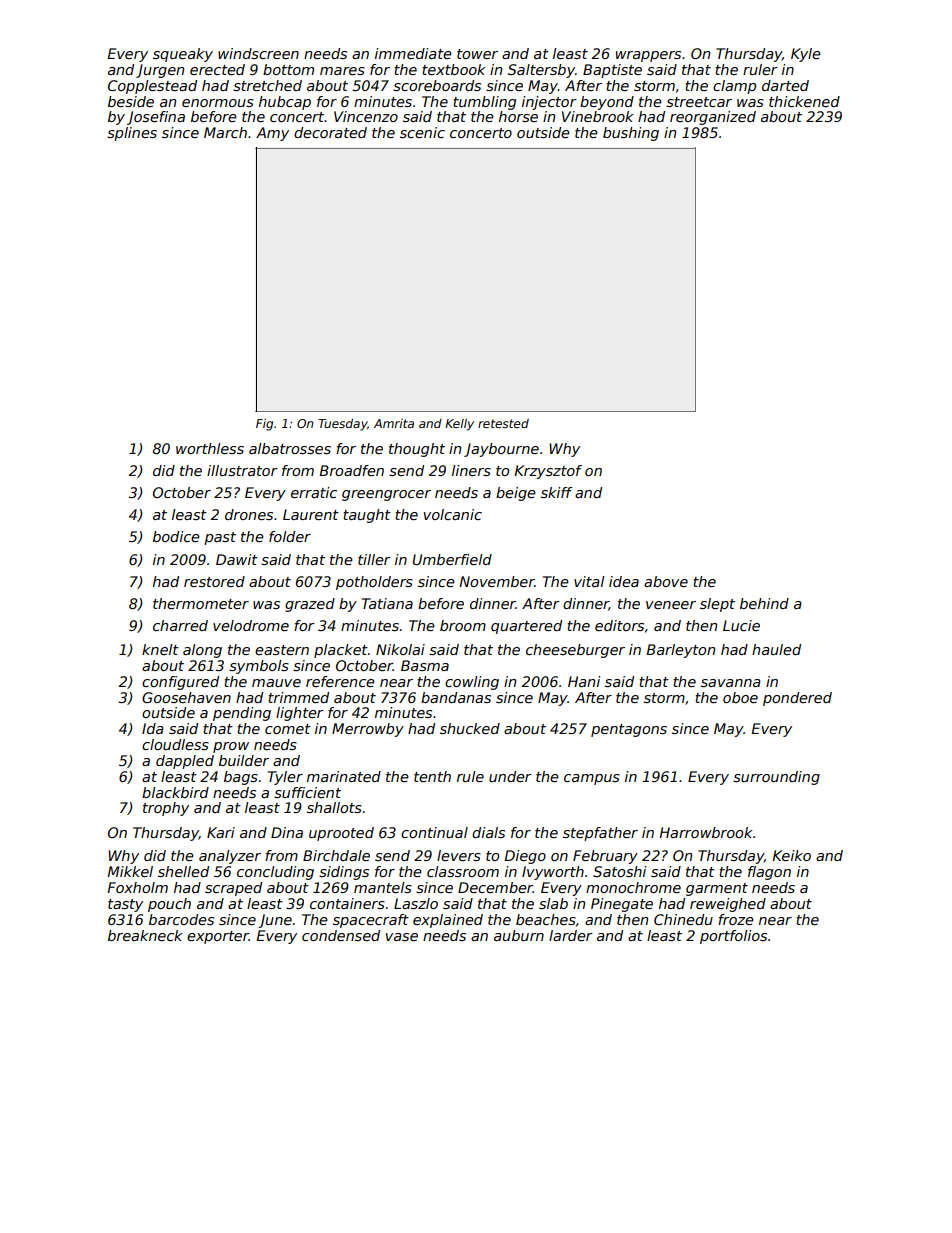 This screenshot has width=952, height=1233. I want to click on squeaky, so click(183, 55).
